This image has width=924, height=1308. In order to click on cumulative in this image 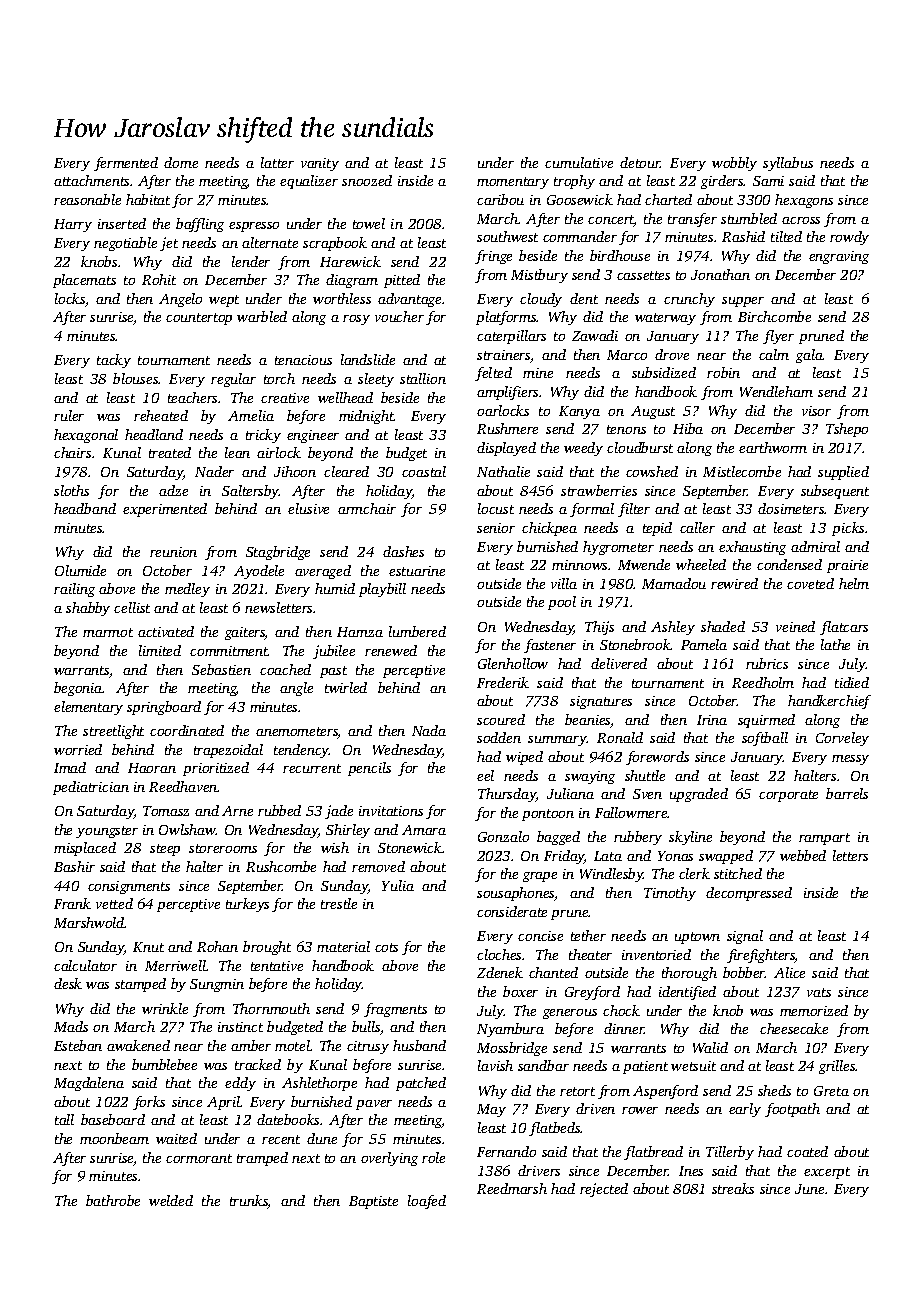, I will do `click(579, 162)`.
